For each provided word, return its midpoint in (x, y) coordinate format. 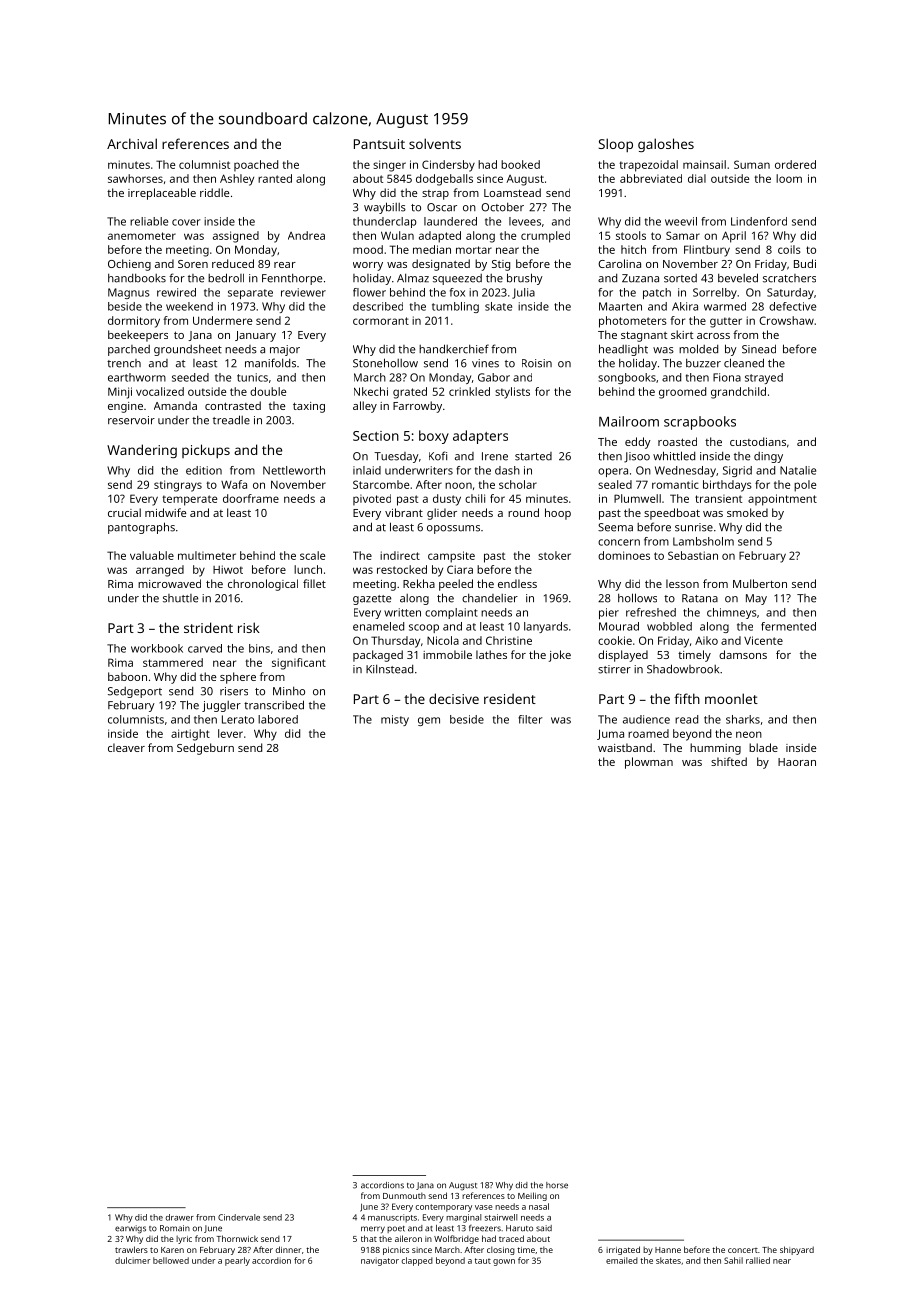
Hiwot (228, 569)
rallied (758, 1260)
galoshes (666, 145)
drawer (180, 1217)
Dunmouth (404, 1195)
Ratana (700, 598)
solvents (435, 143)
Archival (132, 143)
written (402, 612)
